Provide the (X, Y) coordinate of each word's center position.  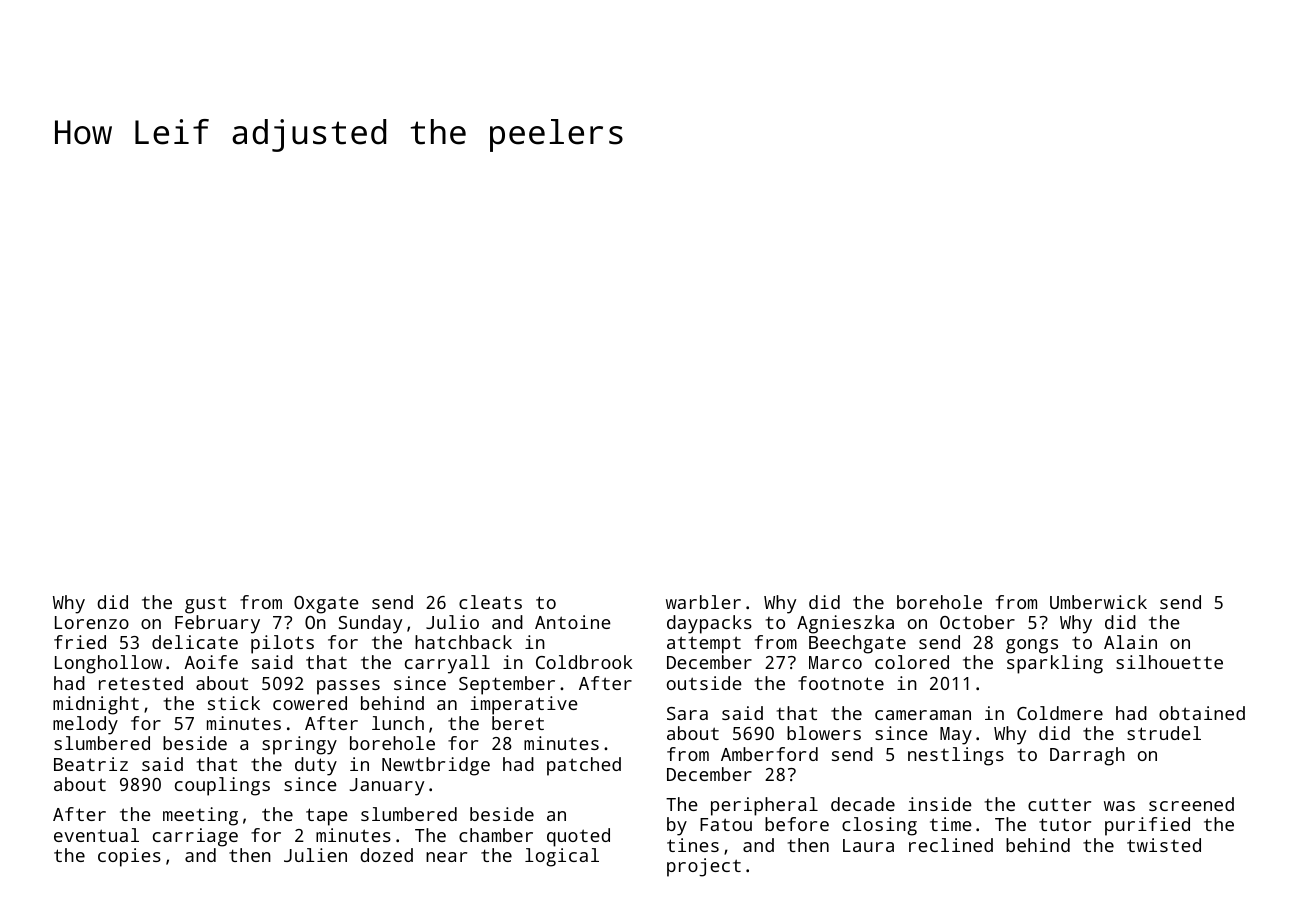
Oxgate (326, 605)
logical (562, 857)
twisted (1164, 845)
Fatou (726, 824)
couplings (222, 786)
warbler (703, 602)
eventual (96, 835)
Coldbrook (584, 662)
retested (141, 683)
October (977, 622)
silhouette (1169, 662)
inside (940, 804)
